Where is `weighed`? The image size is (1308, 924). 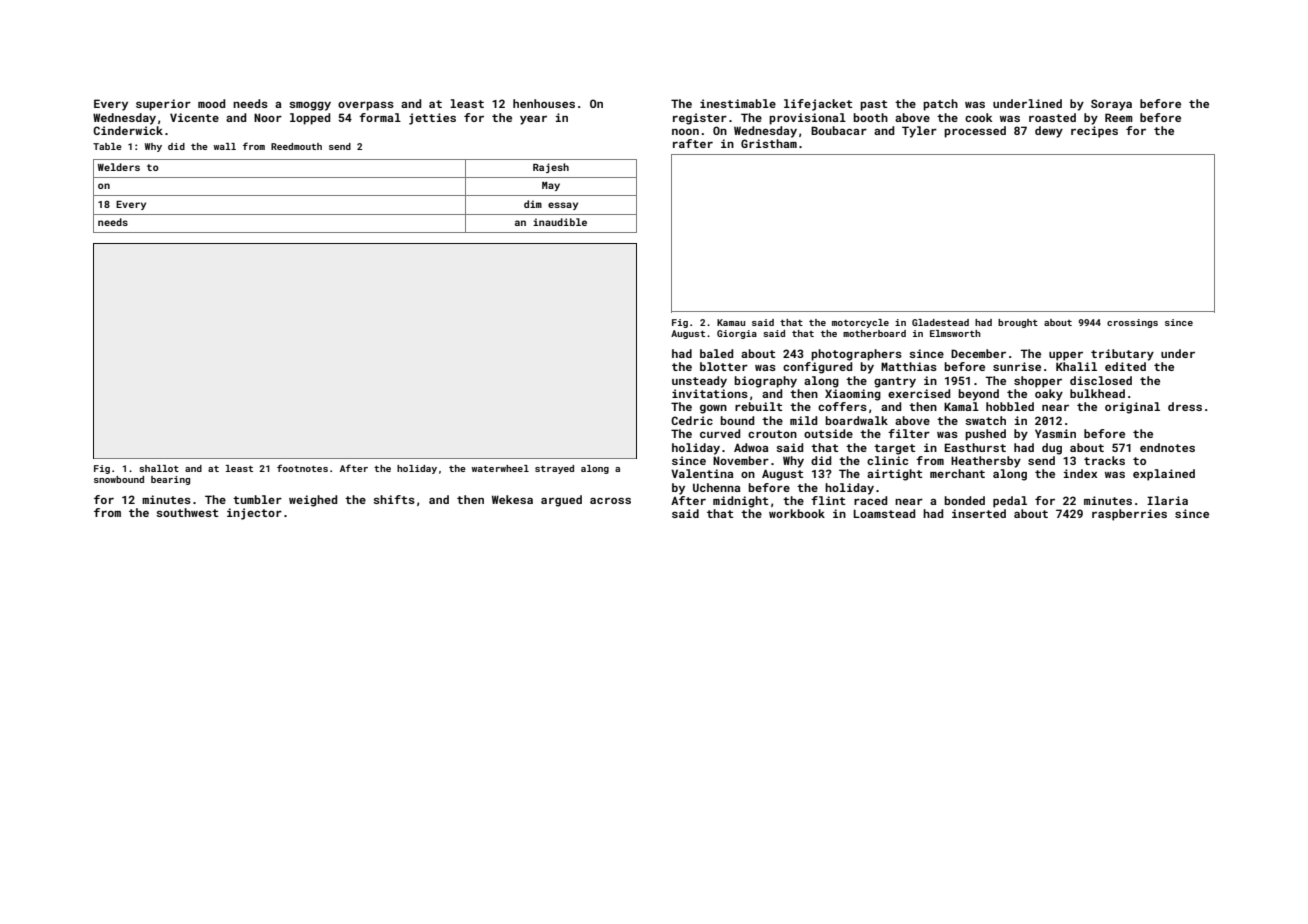 weighed is located at coordinates (313, 501).
